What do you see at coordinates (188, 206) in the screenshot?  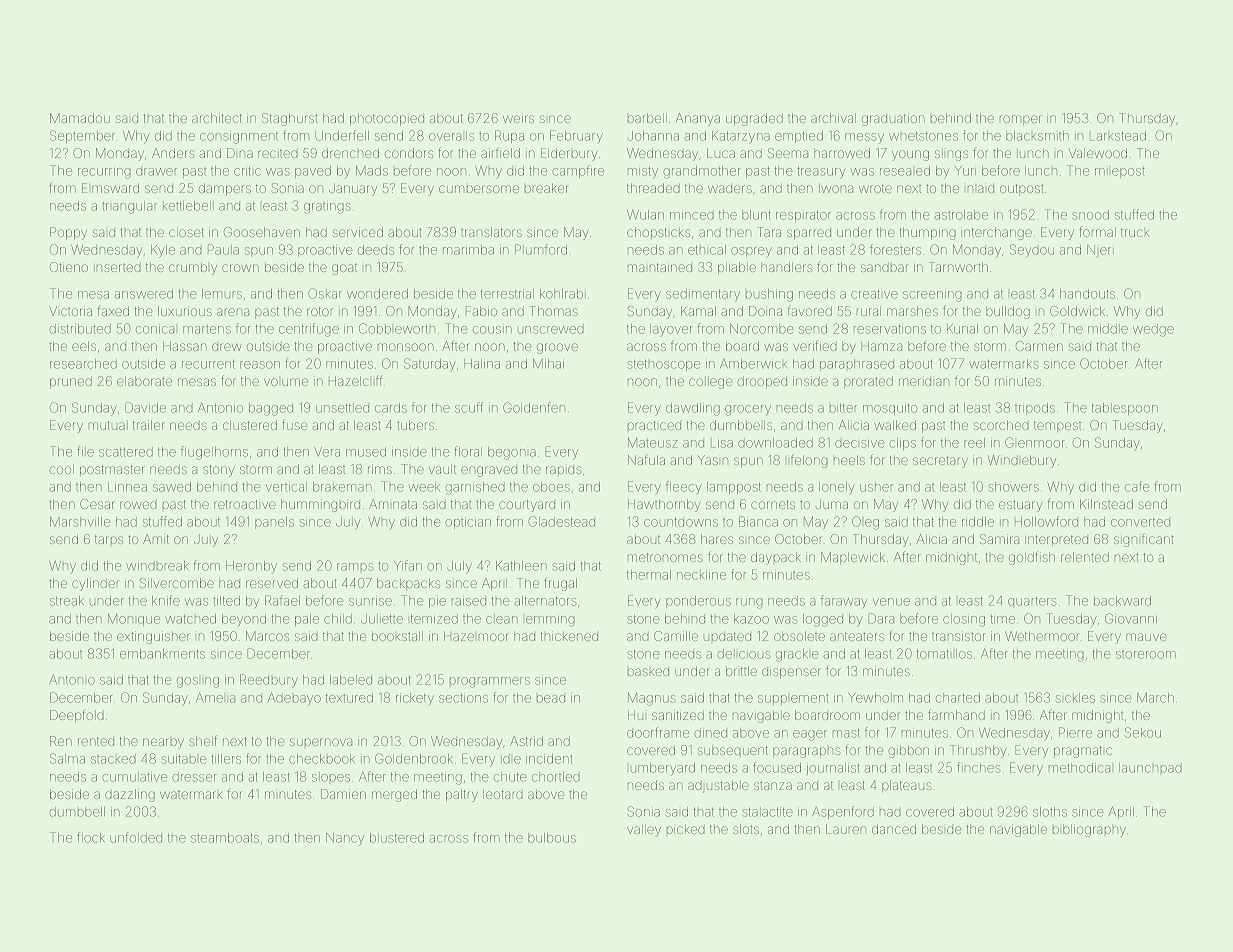 I see `kettlebell` at bounding box center [188, 206].
